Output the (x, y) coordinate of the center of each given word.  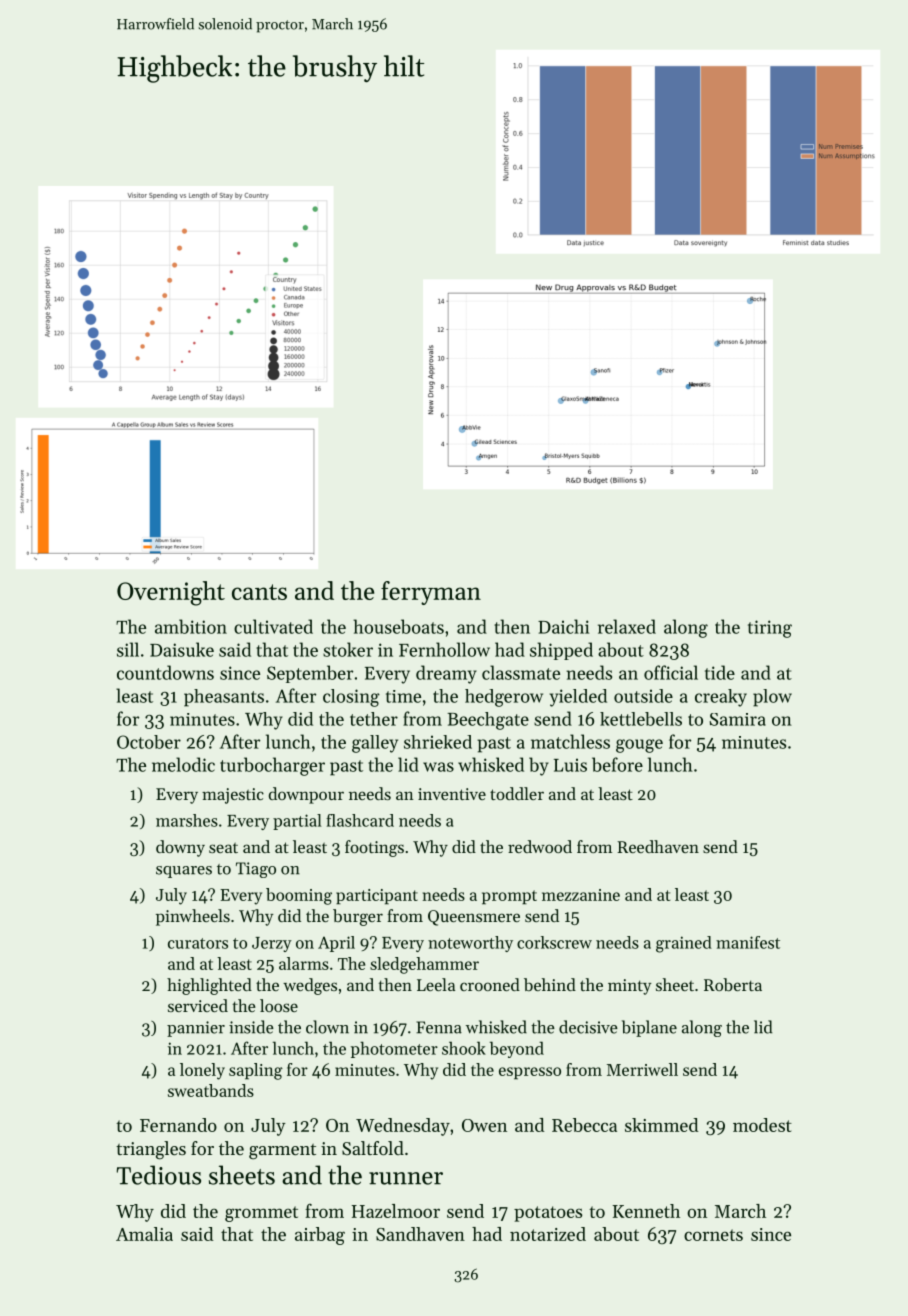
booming (299, 896)
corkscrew (554, 942)
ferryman (431, 593)
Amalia (144, 1234)
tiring (770, 629)
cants (259, 592)
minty (629, 987)
